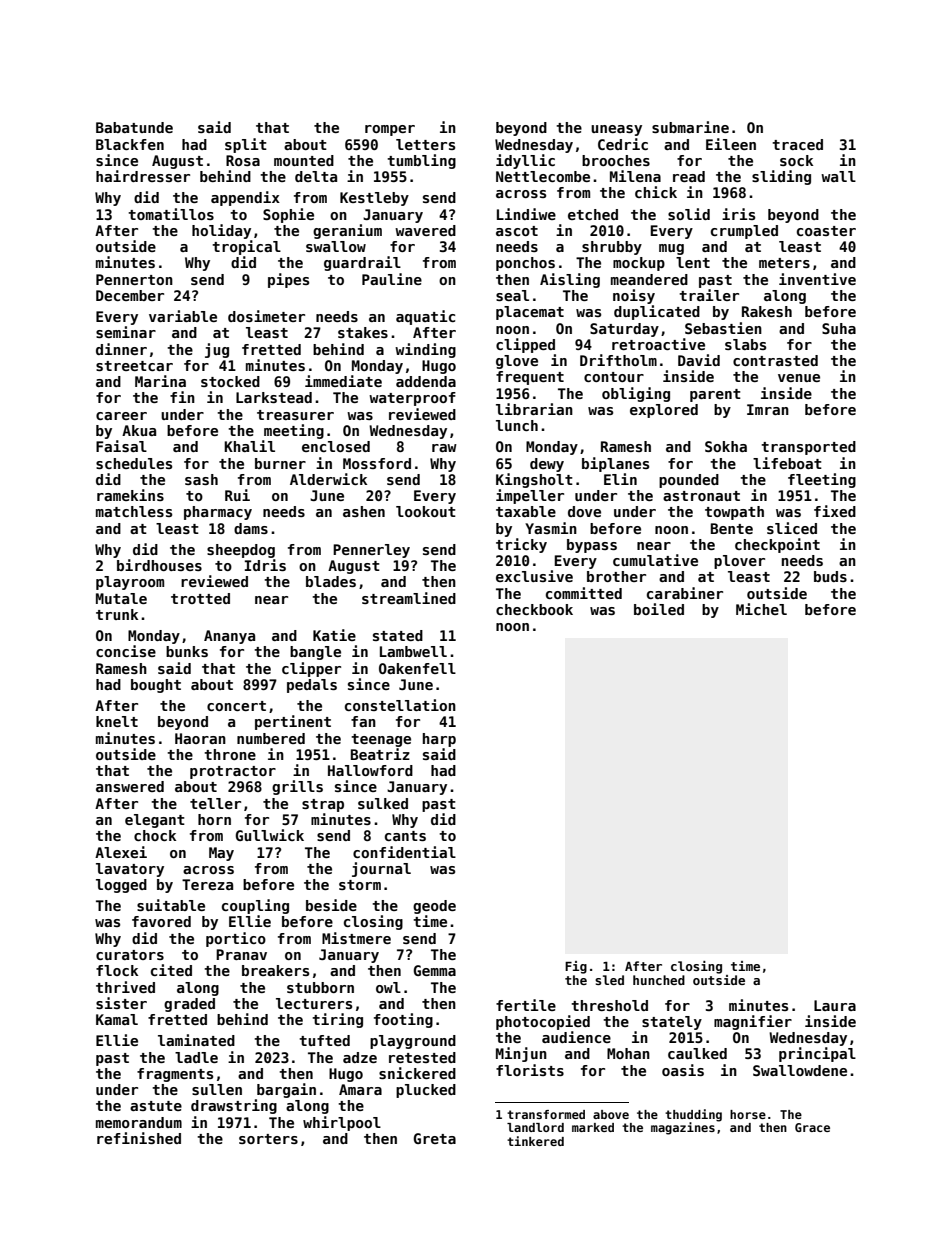  I want to click on beside, so click(331, 905).
